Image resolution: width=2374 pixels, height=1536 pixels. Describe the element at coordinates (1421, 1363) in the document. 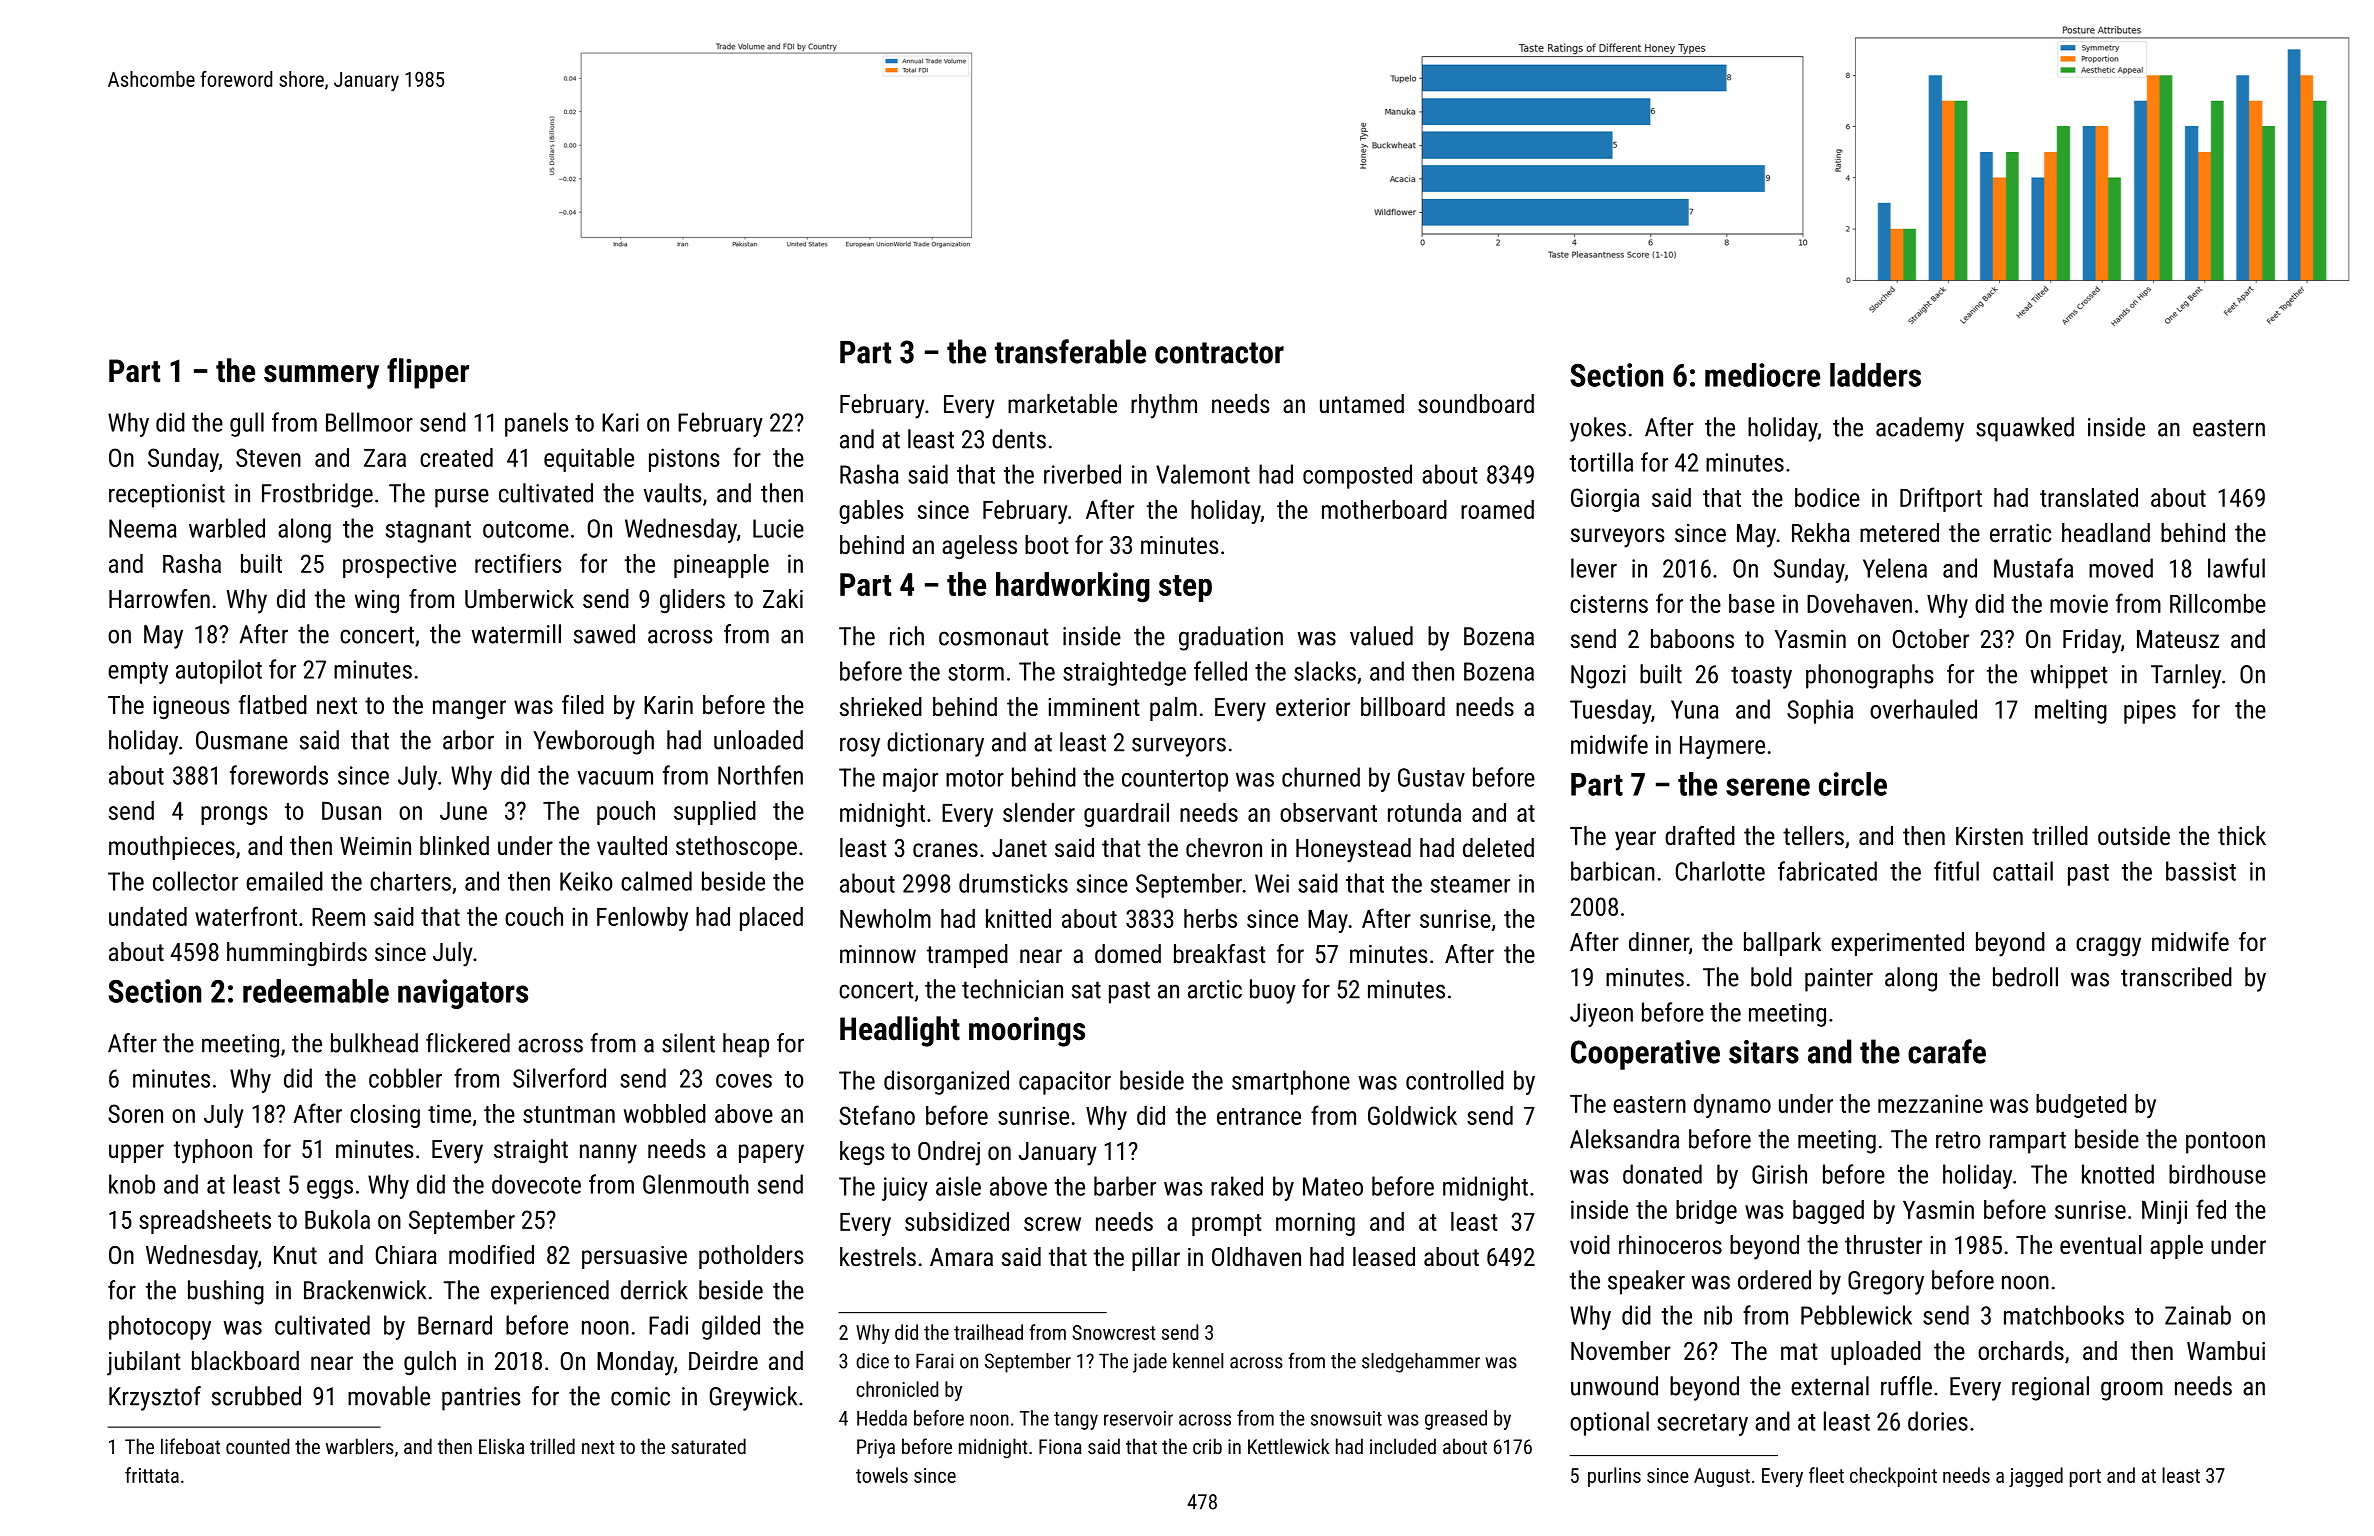

I see `sledgehammer` at that location.
